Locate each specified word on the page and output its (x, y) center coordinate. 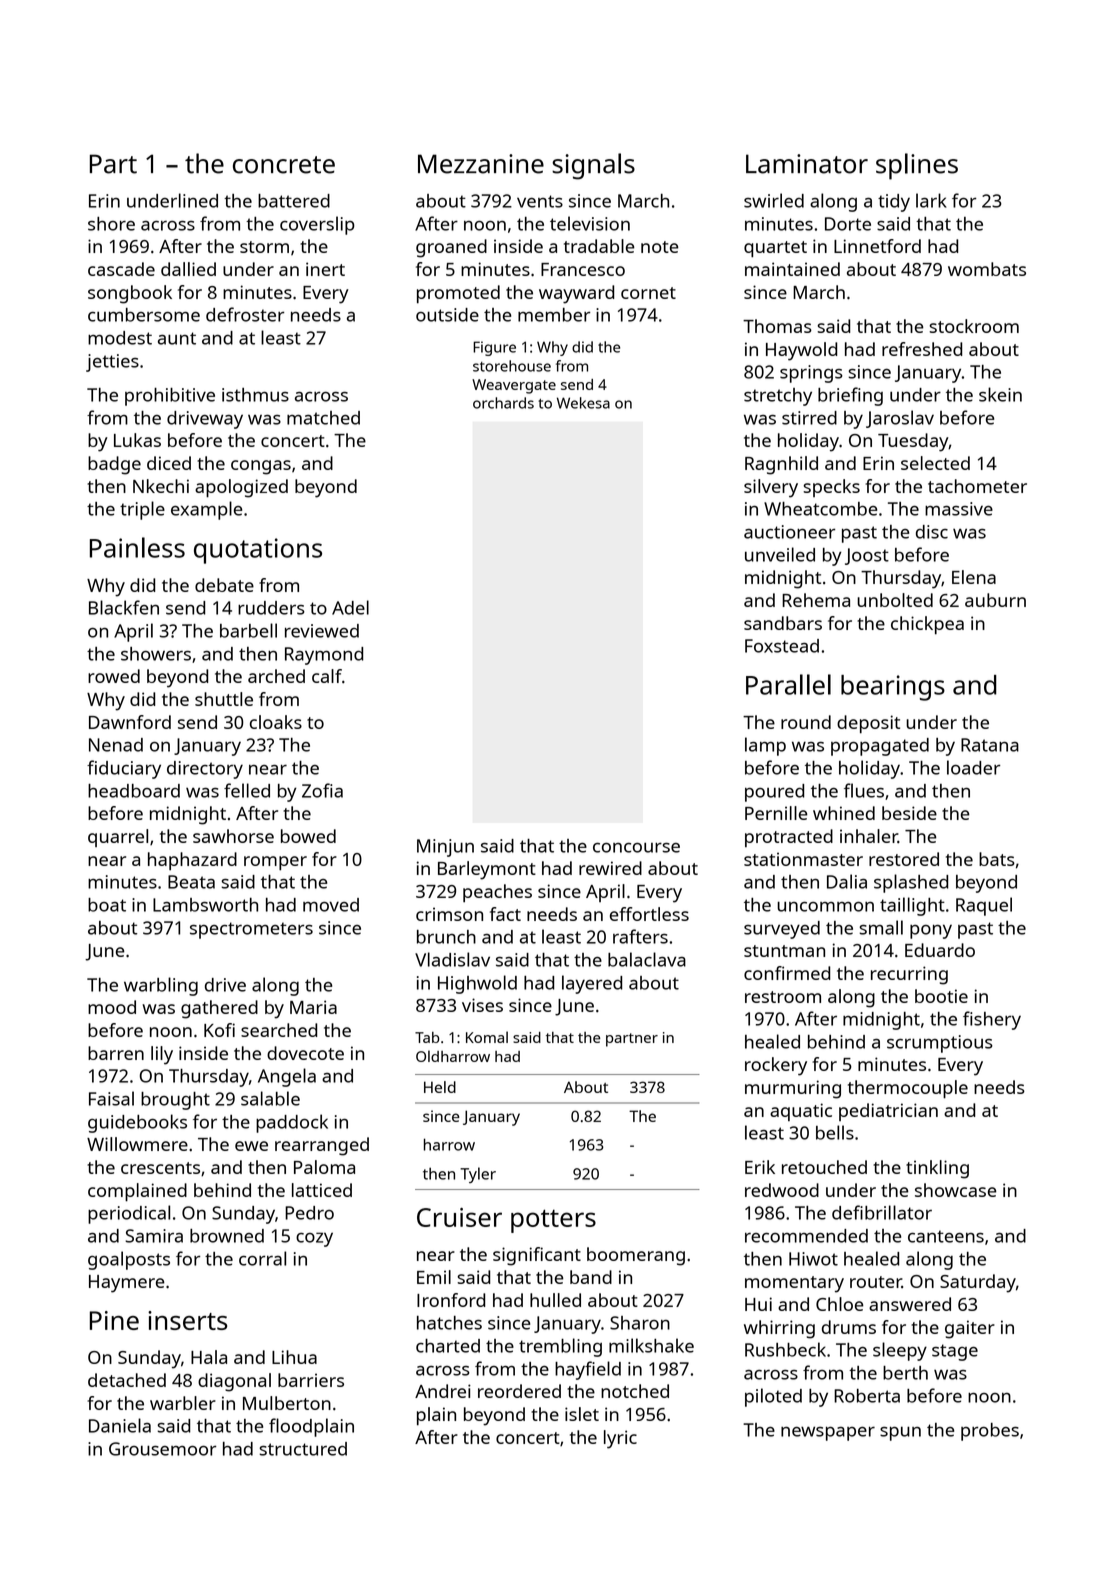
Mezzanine (481, 164)
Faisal (111, 1098)
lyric (620, 1439)
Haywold (801, 351)
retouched (824, 1167)
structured (303, 1449)
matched (323, 418)
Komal (487, 1037)
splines (917, 166)
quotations (258, 551)
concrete (284, 165)
